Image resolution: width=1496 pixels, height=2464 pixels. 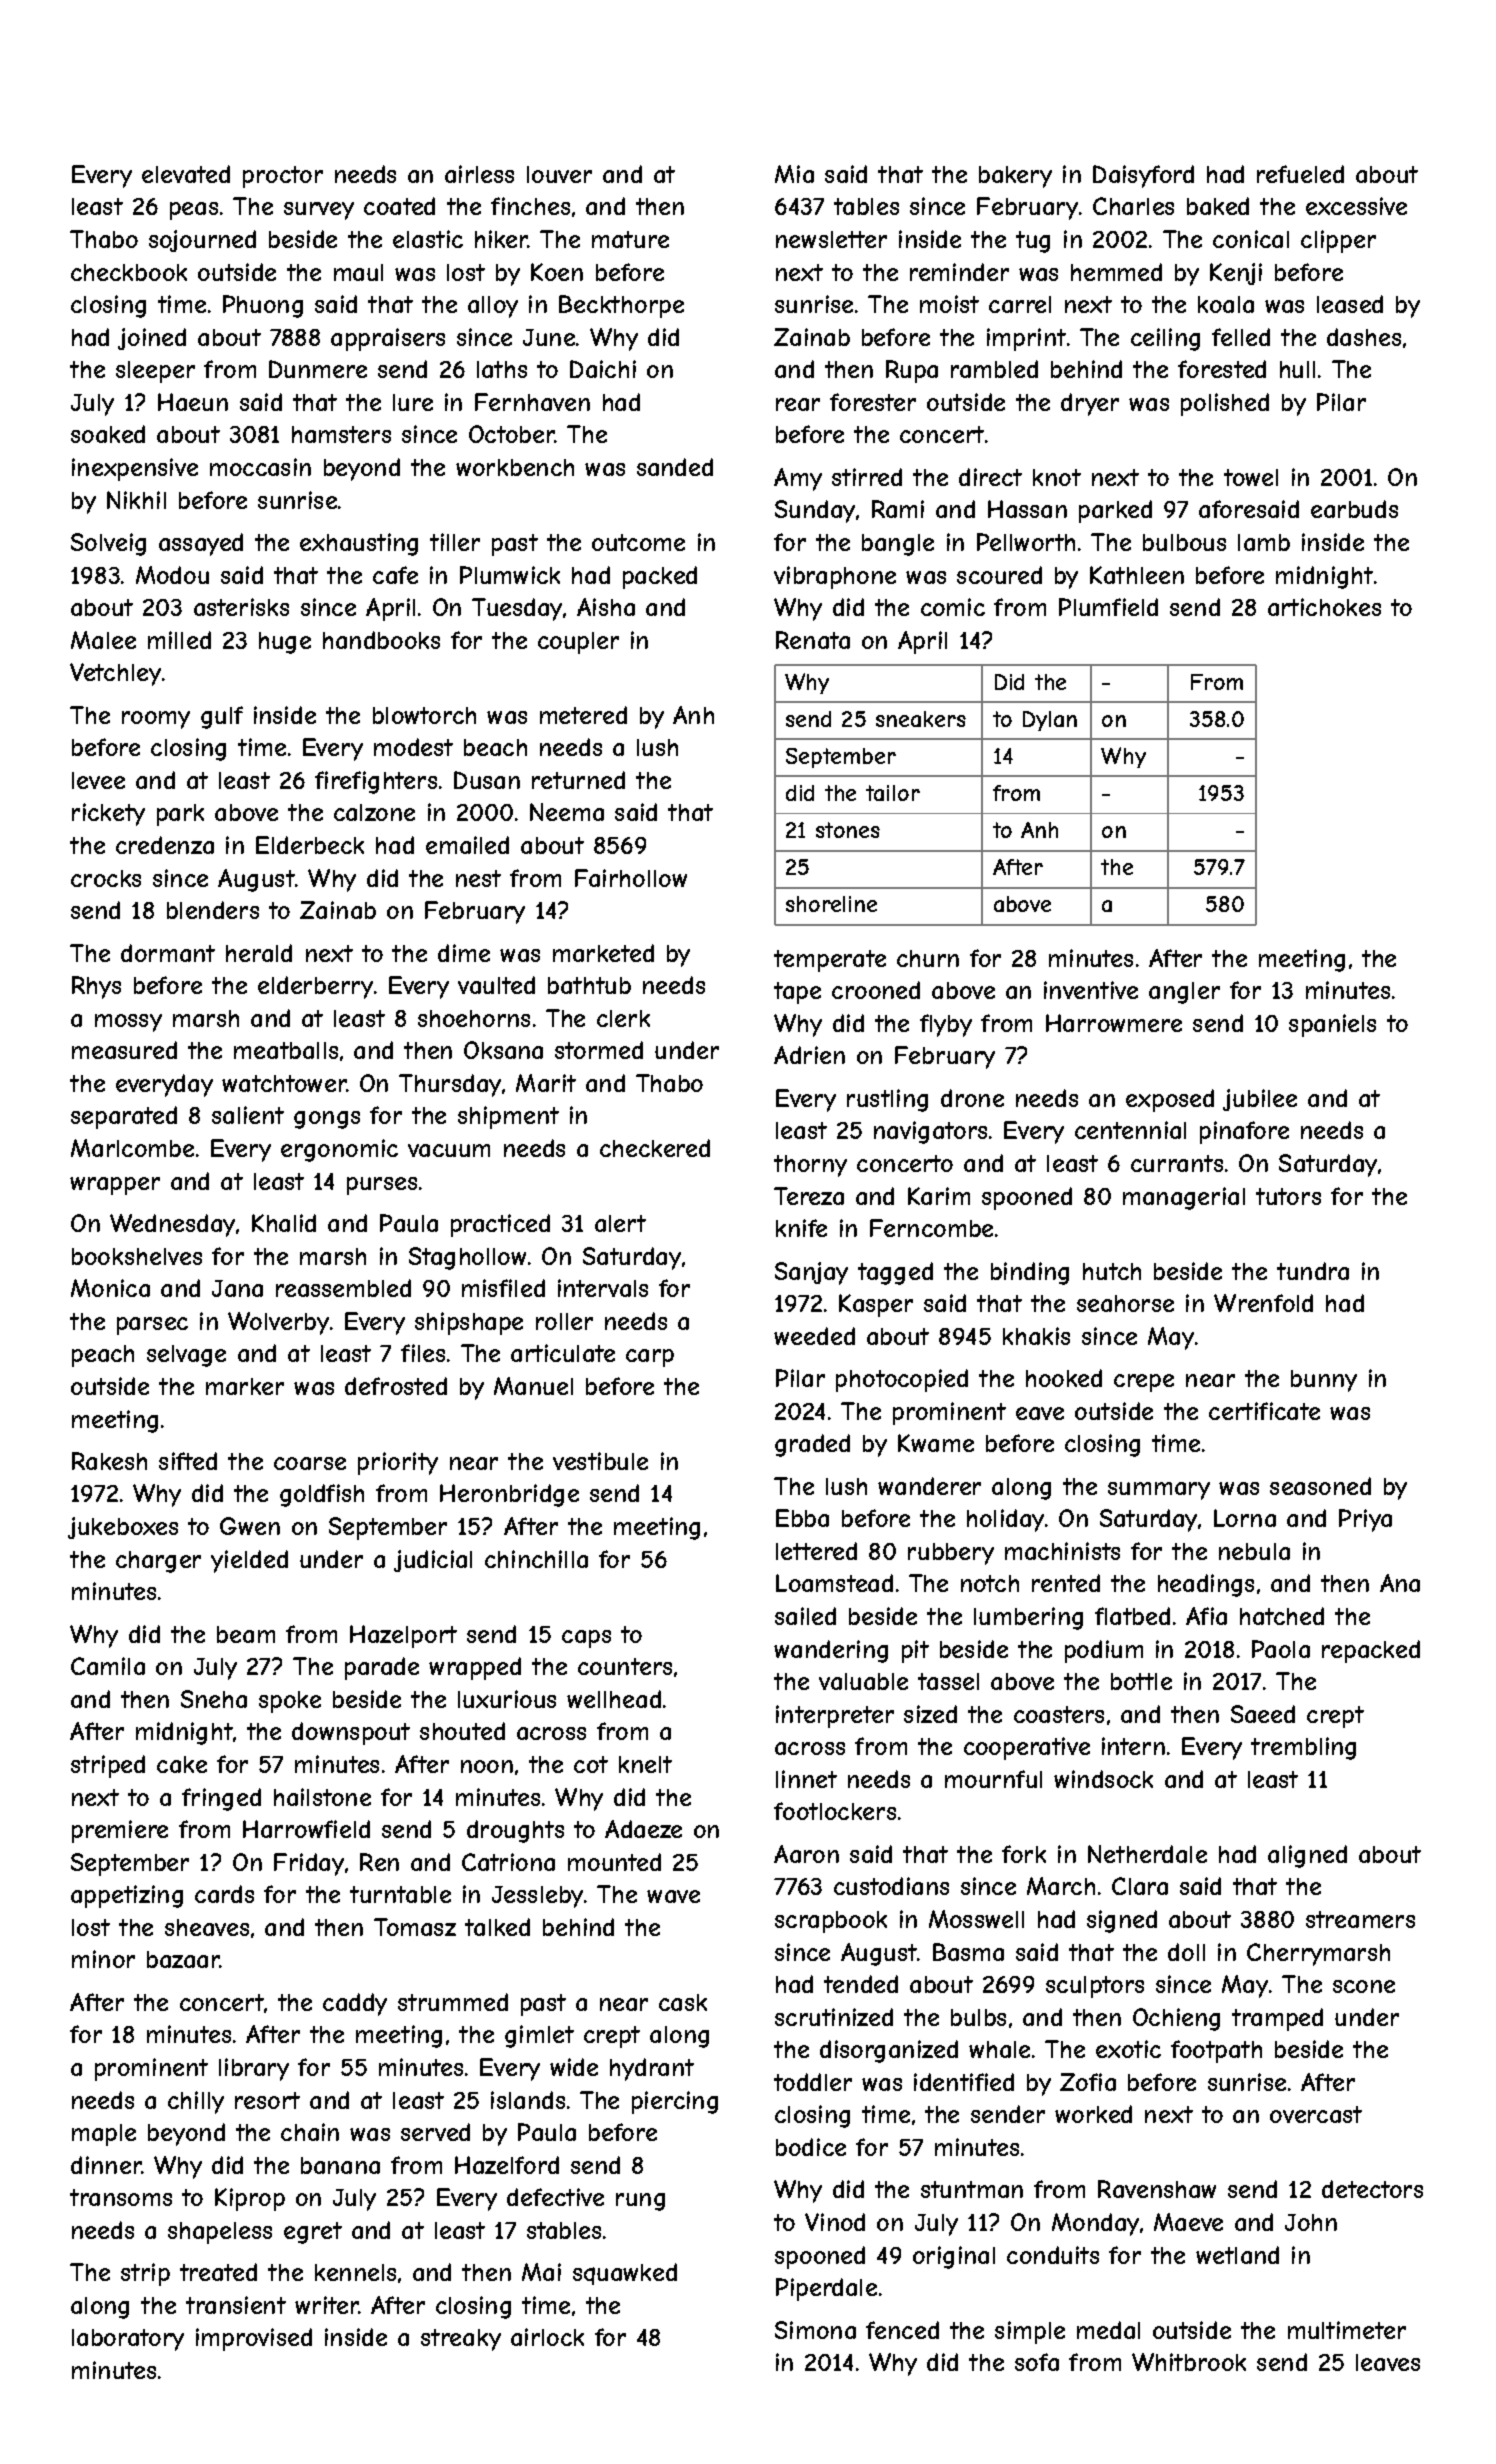 I want to click on calzone, so click(x=374, y=812).
